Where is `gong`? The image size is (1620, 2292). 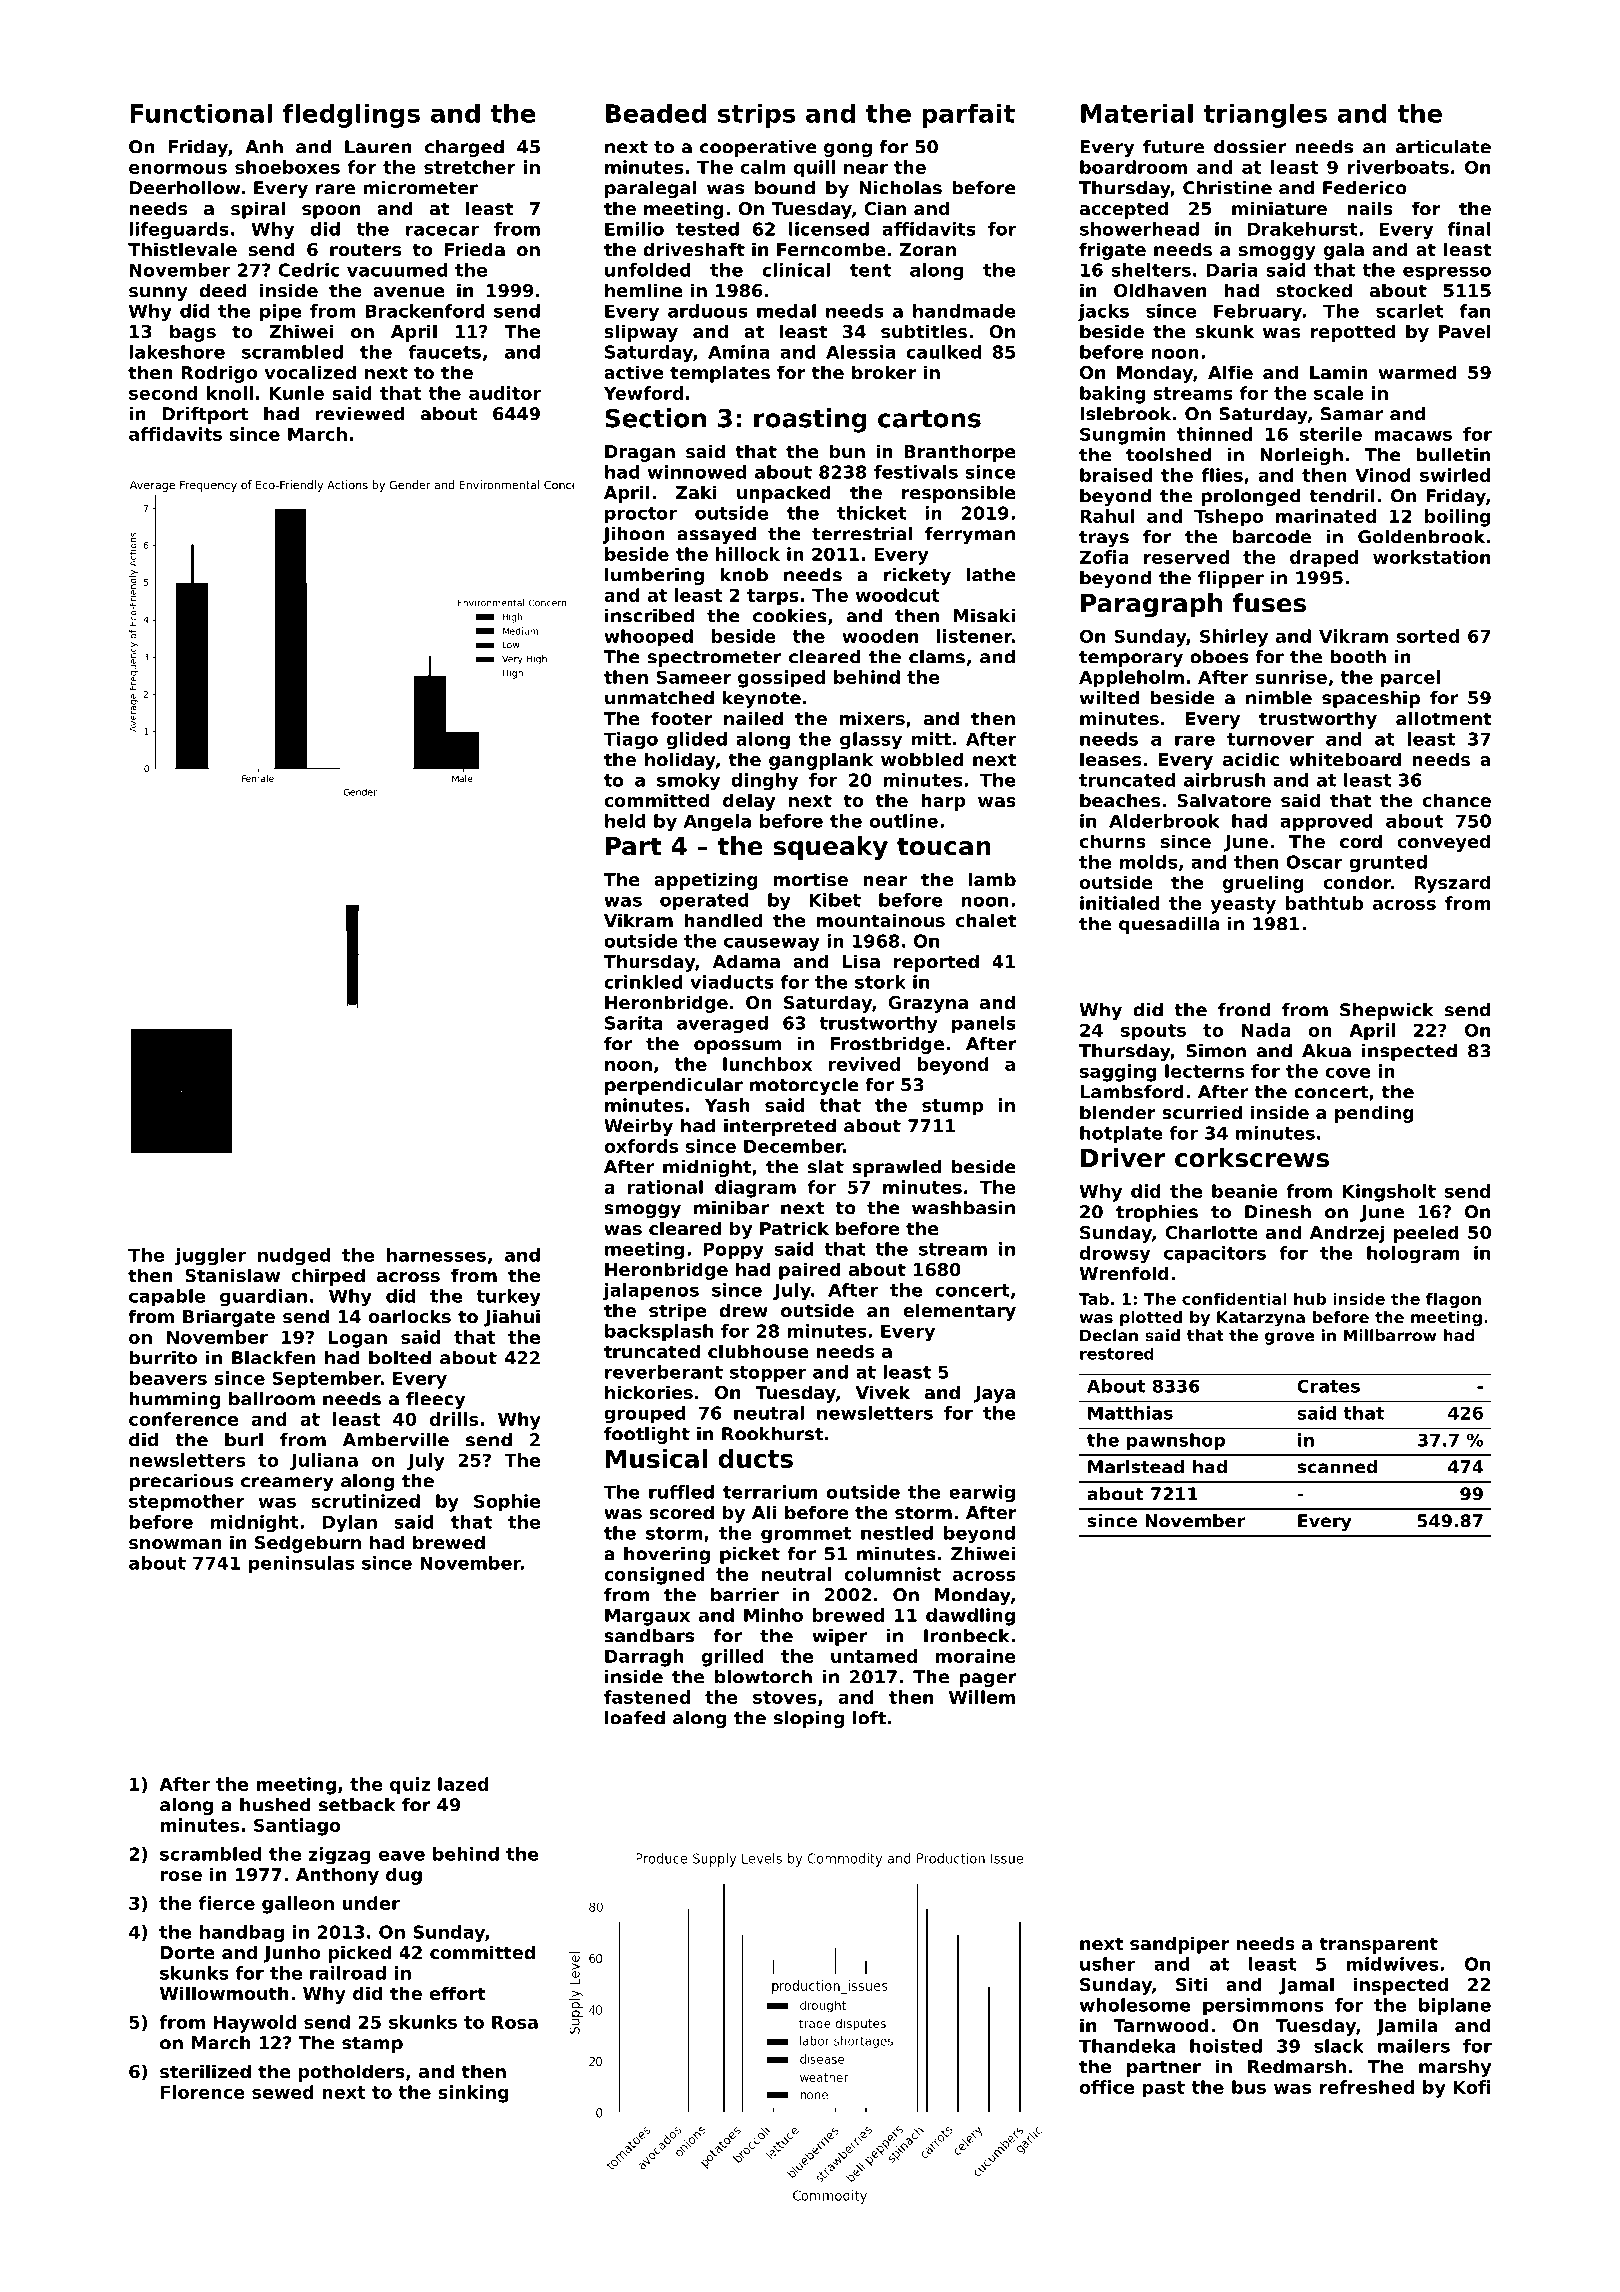
gong is located at coordinates (848, 150).
